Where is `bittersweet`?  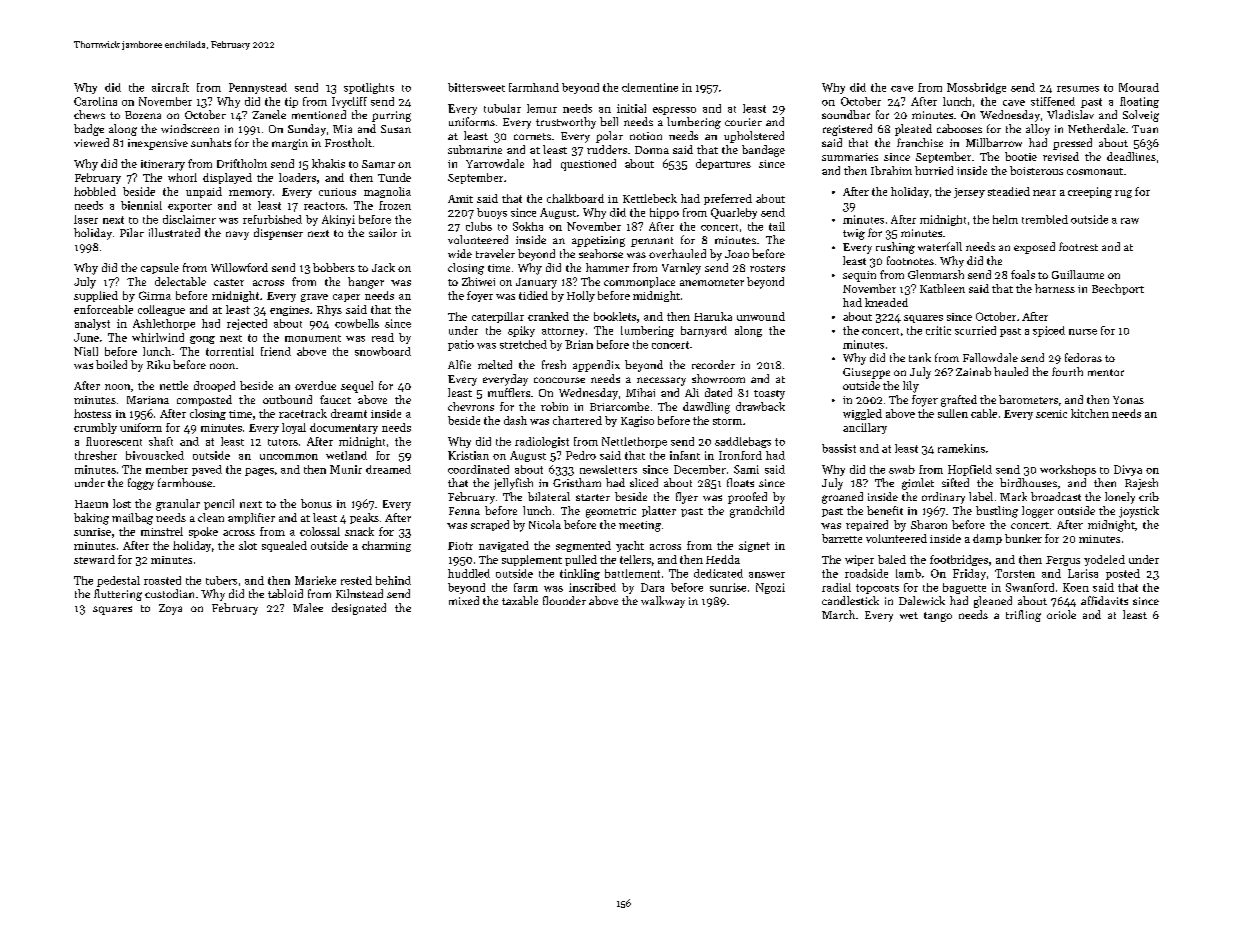 bittersweet is located at coordinates (476, 87).
